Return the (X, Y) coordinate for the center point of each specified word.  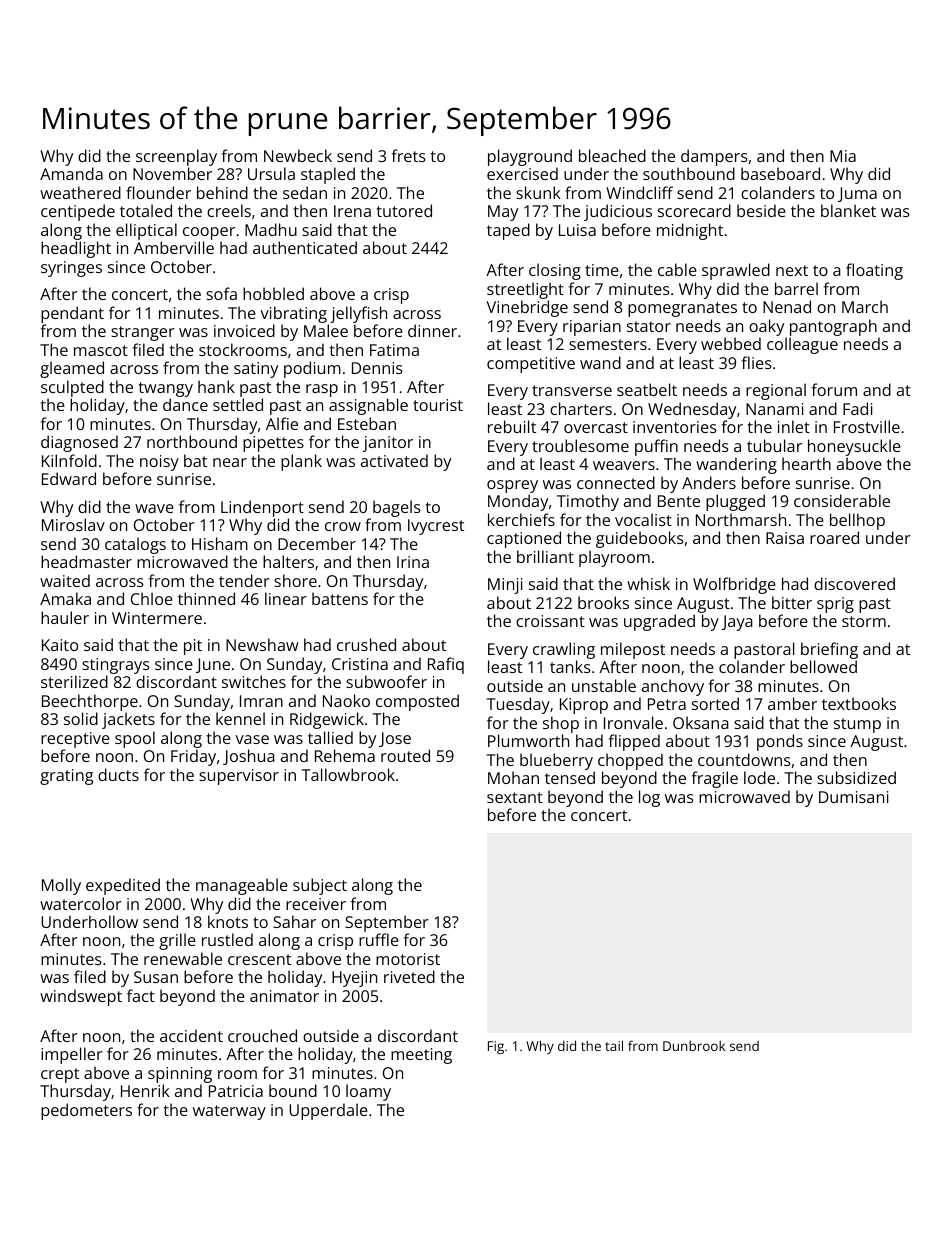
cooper (209, 233)
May (503, 213)
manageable (242, 886)
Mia (843, 156)
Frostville (867, 426)
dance (185, 404)
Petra (667, 704)
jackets (128, 720)
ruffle (379, 939)
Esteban (367, 423)
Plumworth (528, 740)
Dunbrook (694, 1046)
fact (141, 995)
